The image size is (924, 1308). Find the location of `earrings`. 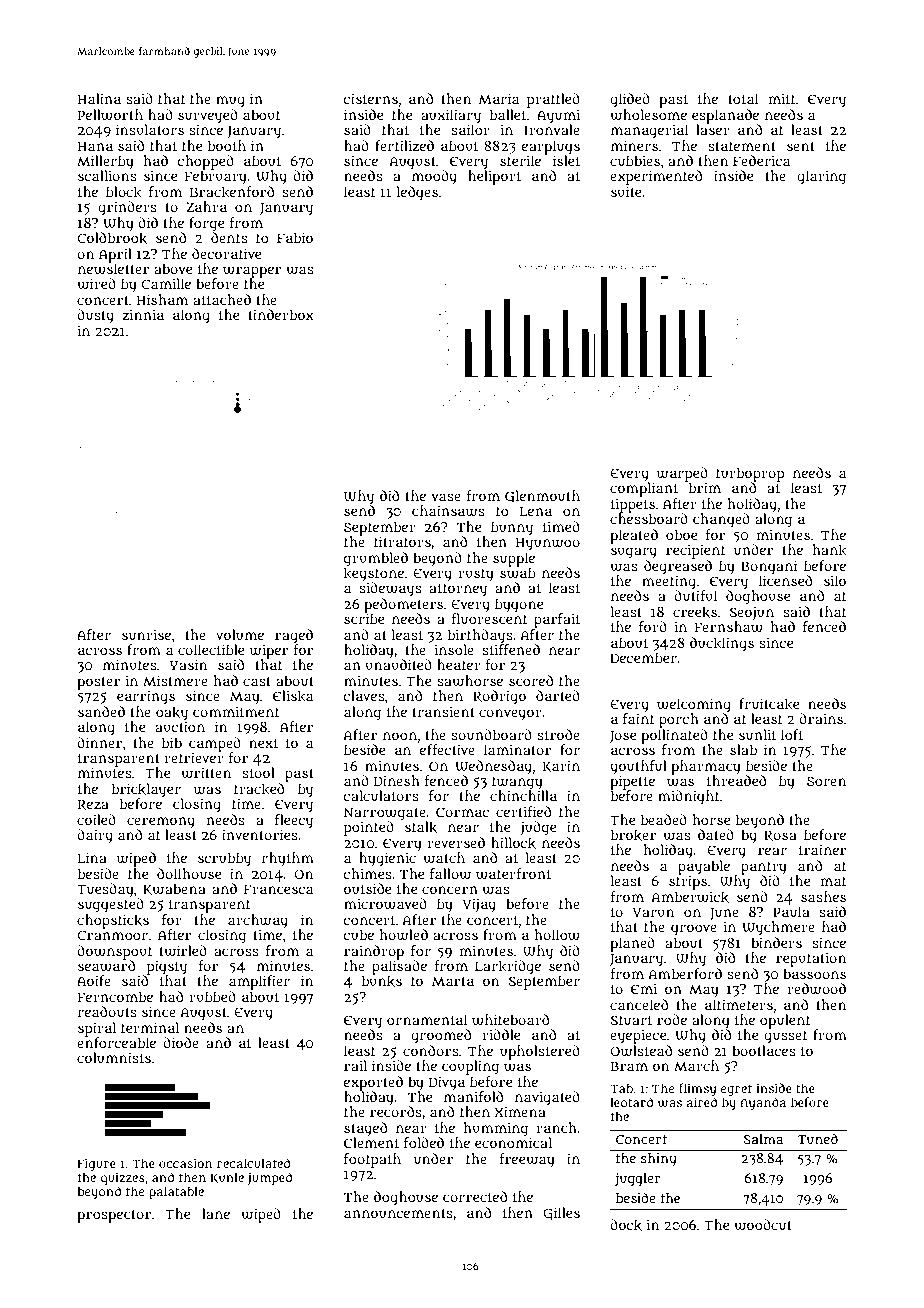

earrings is located at coordinates (146, 697).
